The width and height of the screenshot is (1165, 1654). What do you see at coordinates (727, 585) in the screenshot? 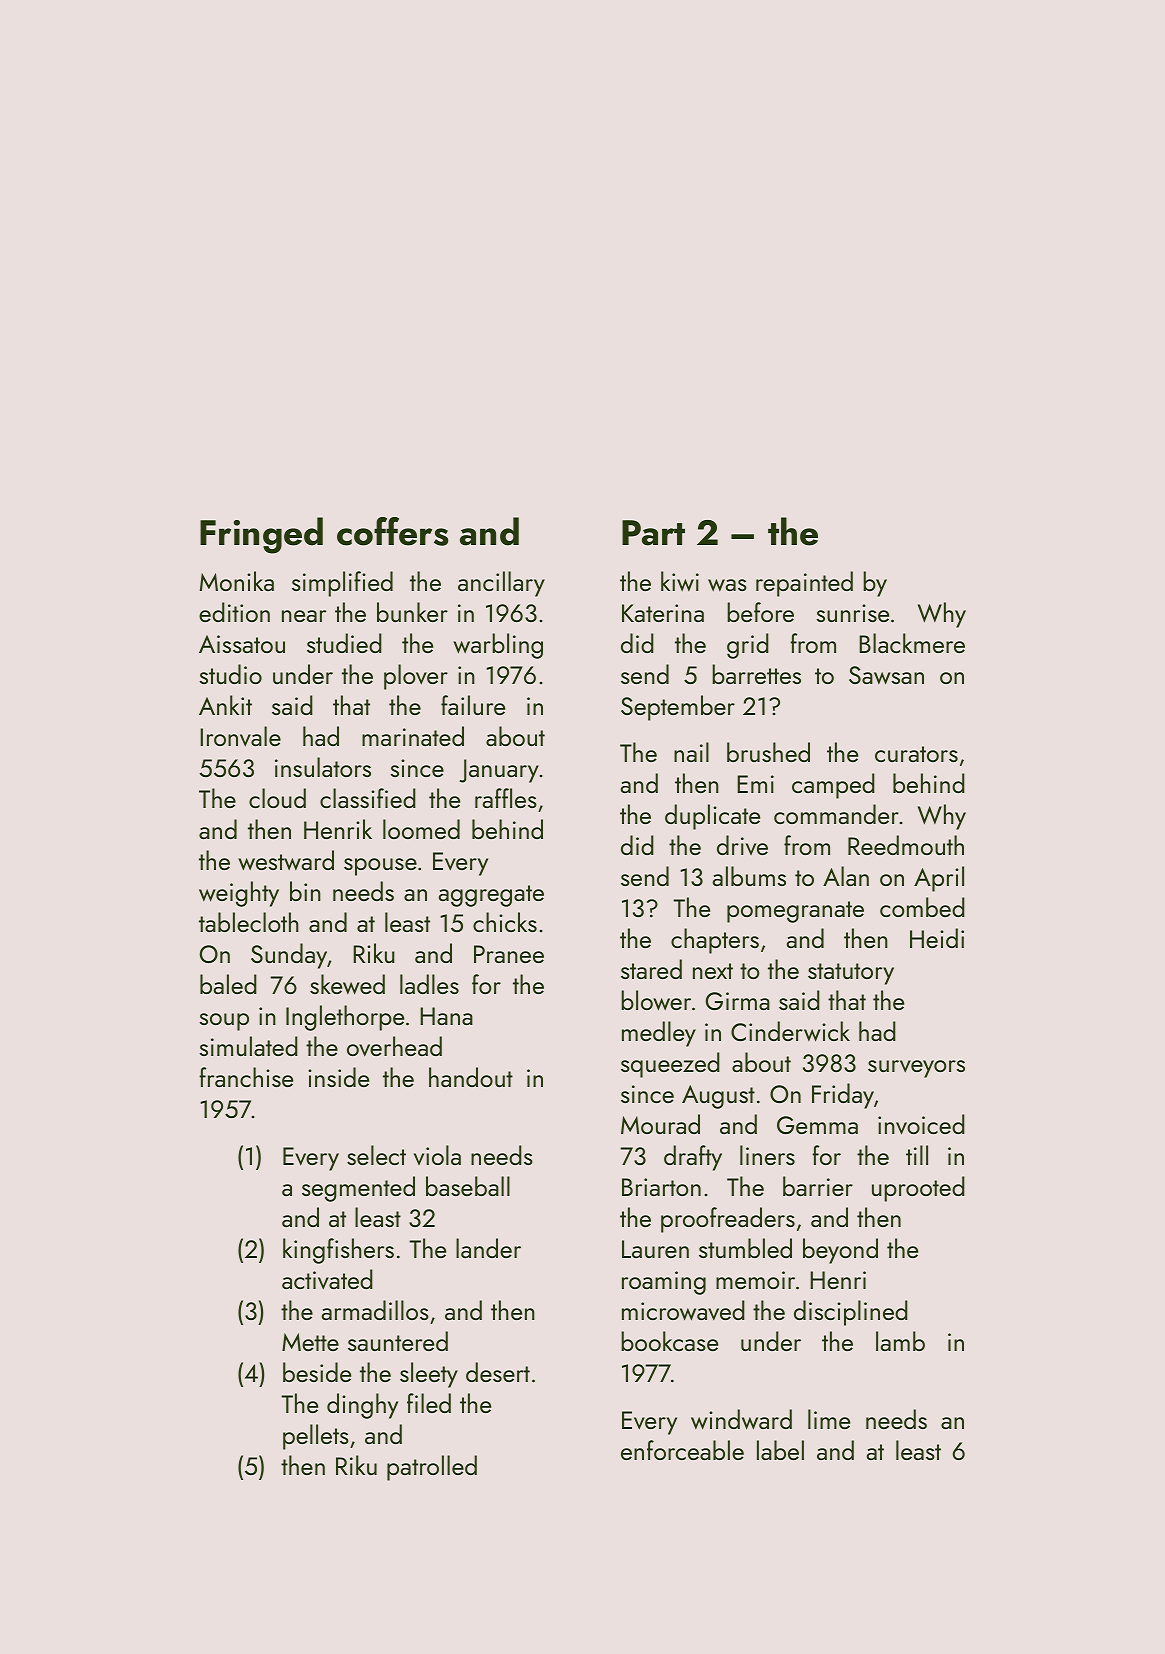
I see `was` at bounding box center [727, 585].
